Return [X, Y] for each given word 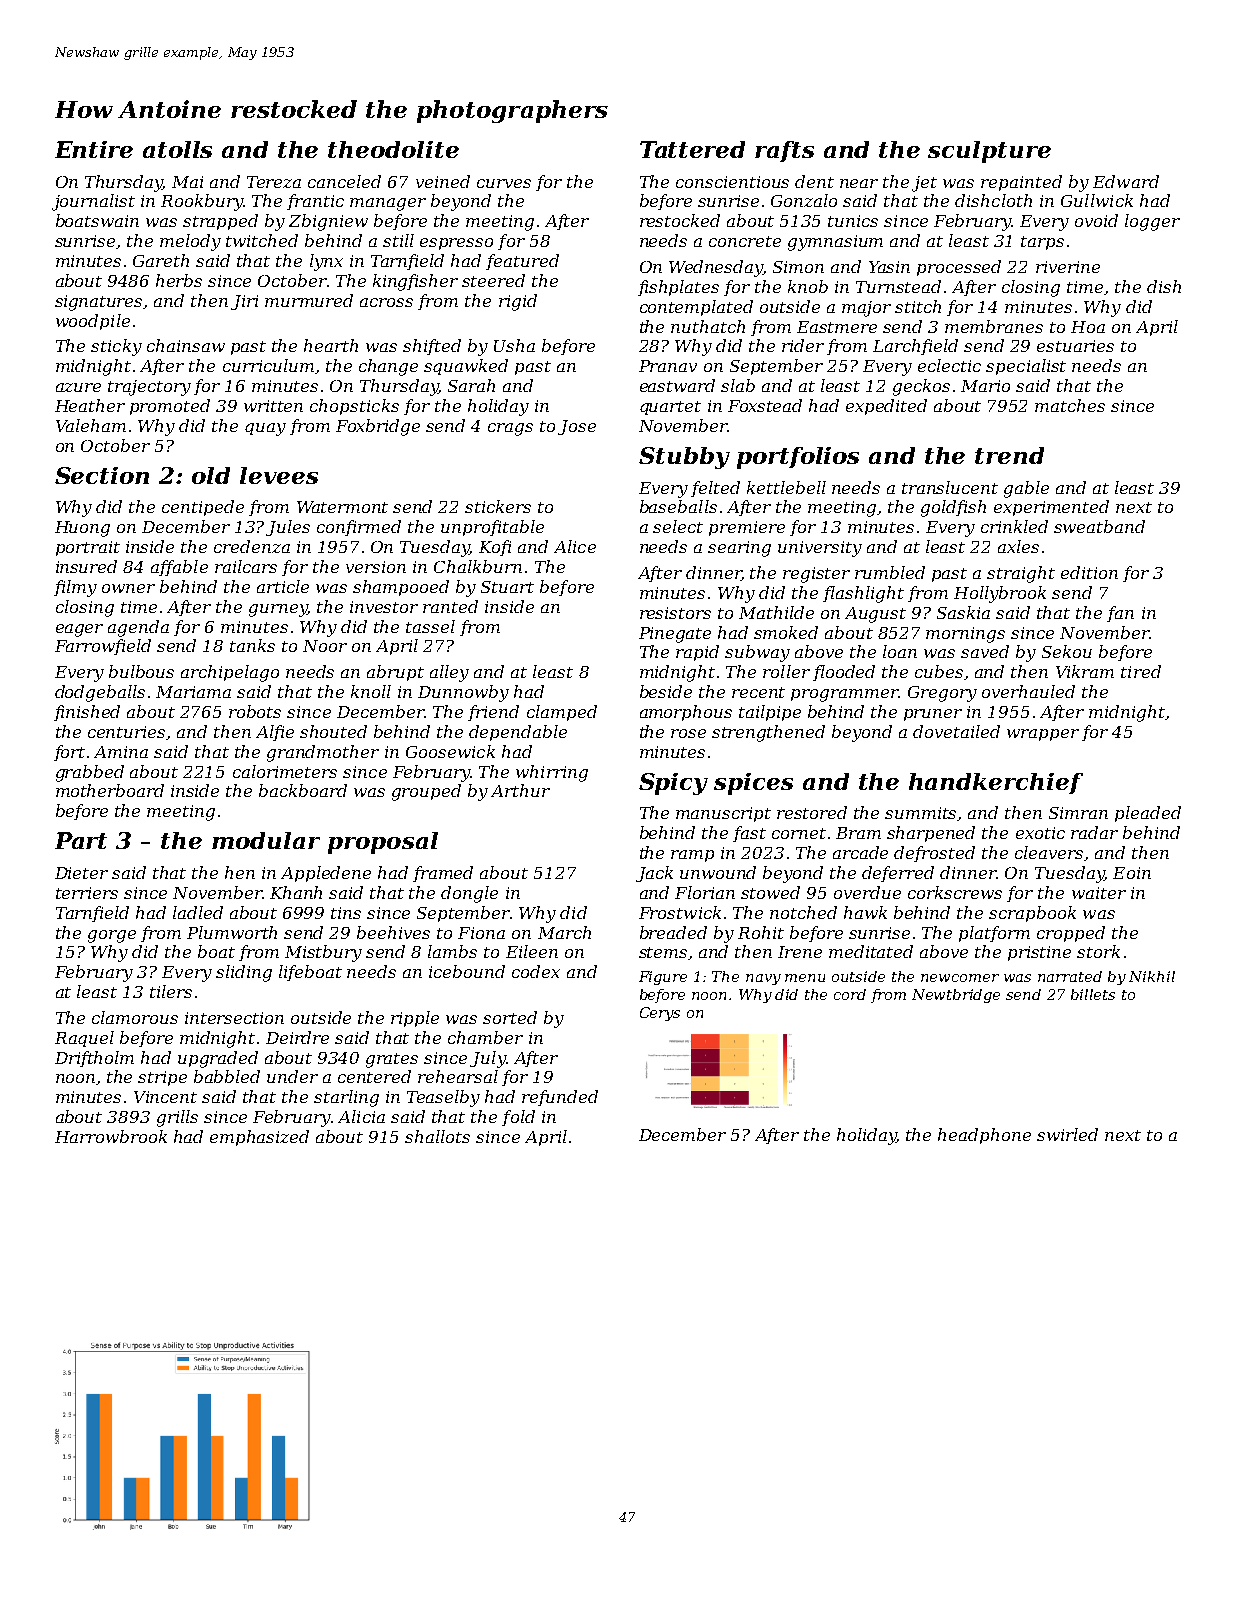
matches [1070, 405]
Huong [82, 529]
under [292, 1076]
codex [536, 971]
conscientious [732, 182]
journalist [93, 202]
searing [739, 549]
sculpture [989, 152]
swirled [1067, 1134]
